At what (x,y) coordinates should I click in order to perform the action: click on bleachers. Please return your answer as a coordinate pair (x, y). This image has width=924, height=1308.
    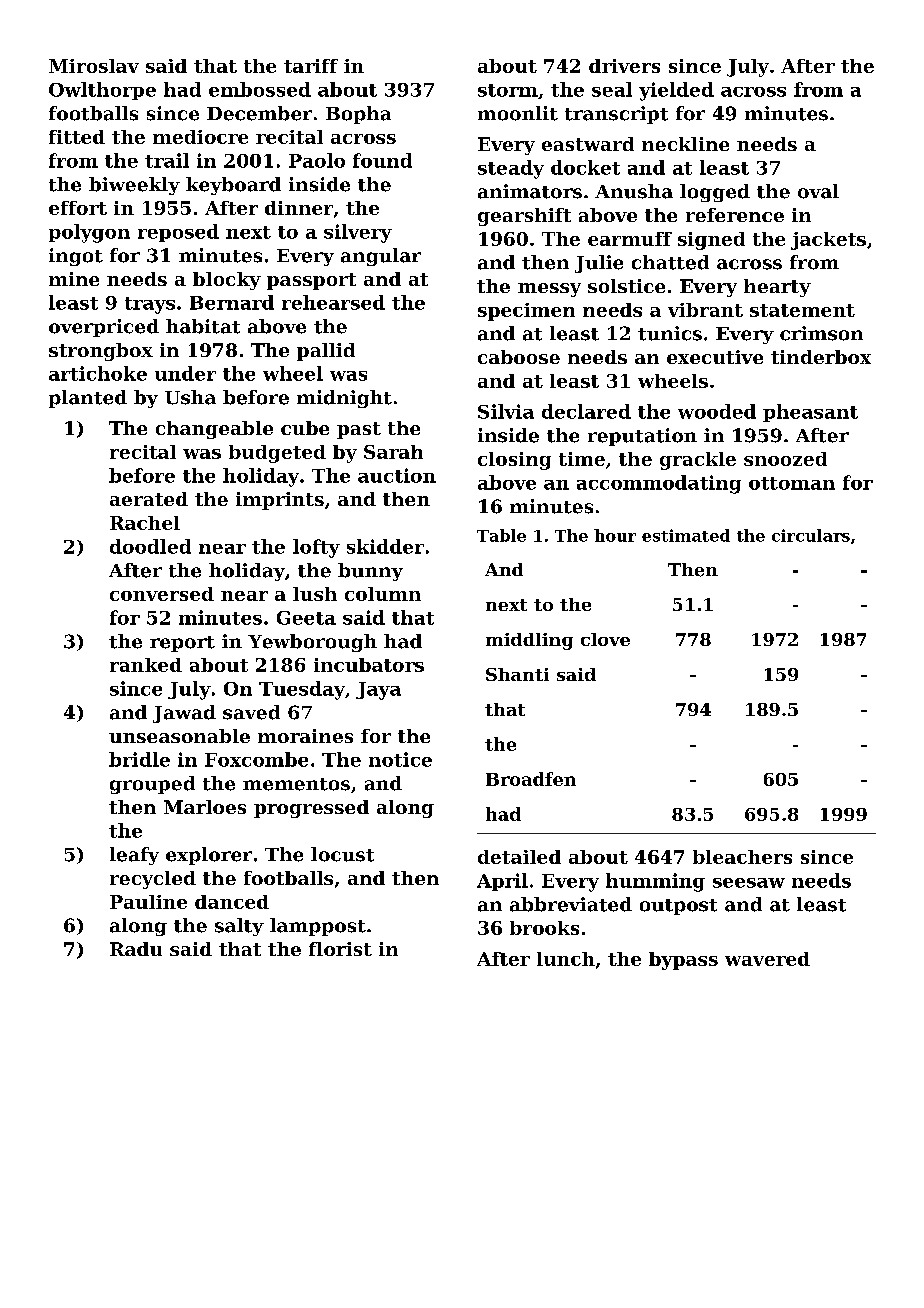
    Looking at the image, I should click on (742, 857).
